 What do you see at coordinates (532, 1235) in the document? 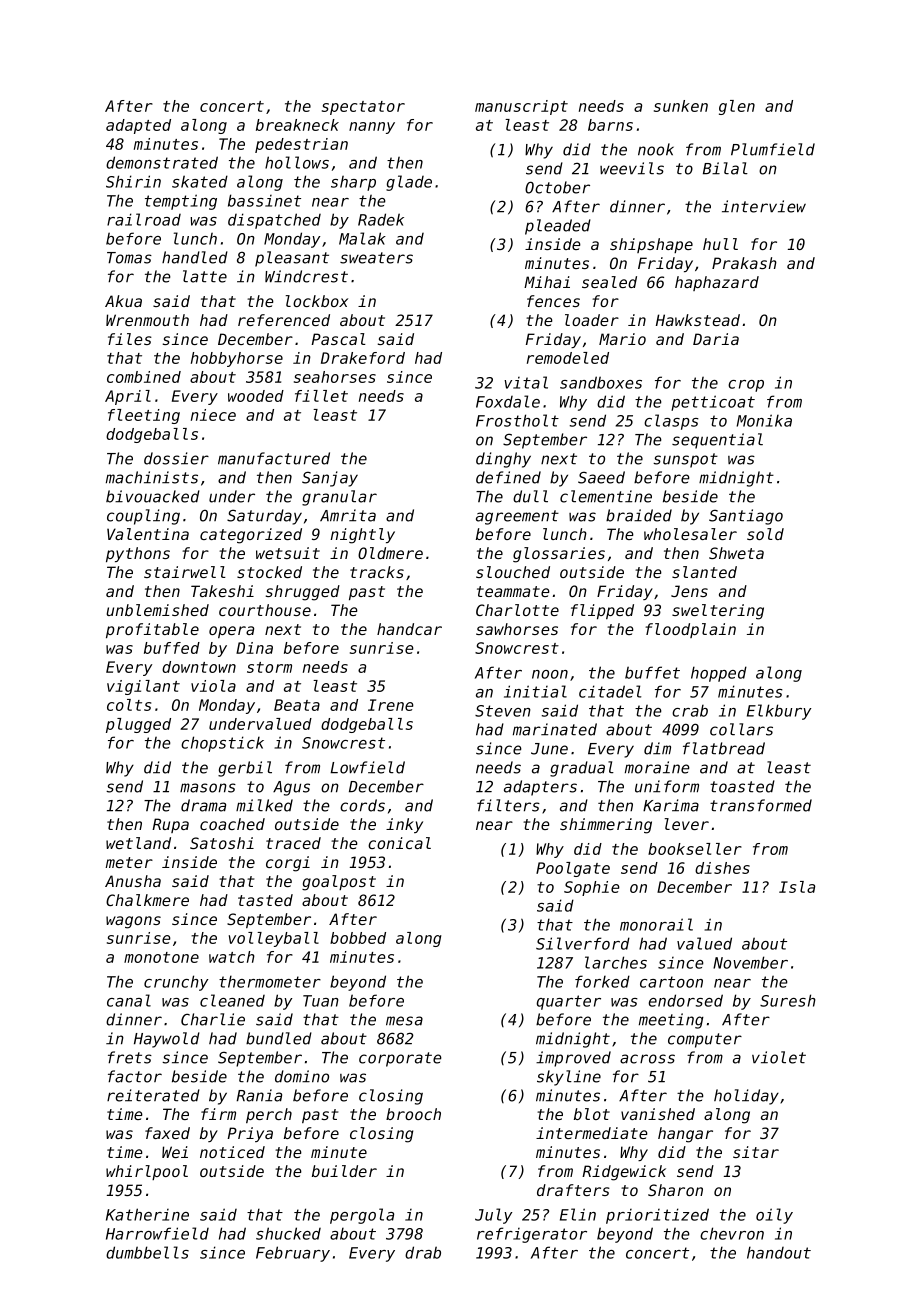
I see `refrigerator` at bounding box center [532, 1235].
